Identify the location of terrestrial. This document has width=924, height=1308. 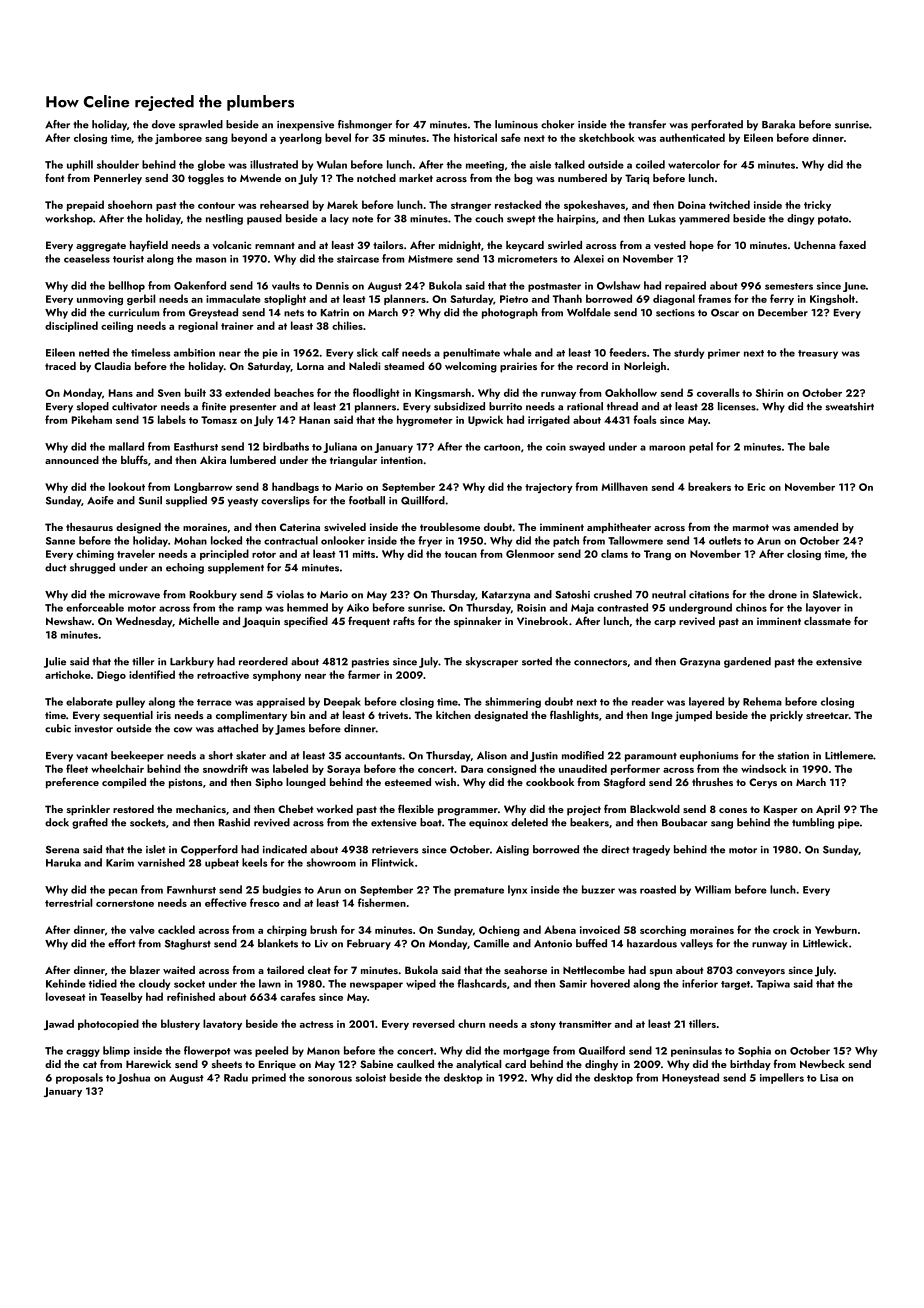
(68, 902).
